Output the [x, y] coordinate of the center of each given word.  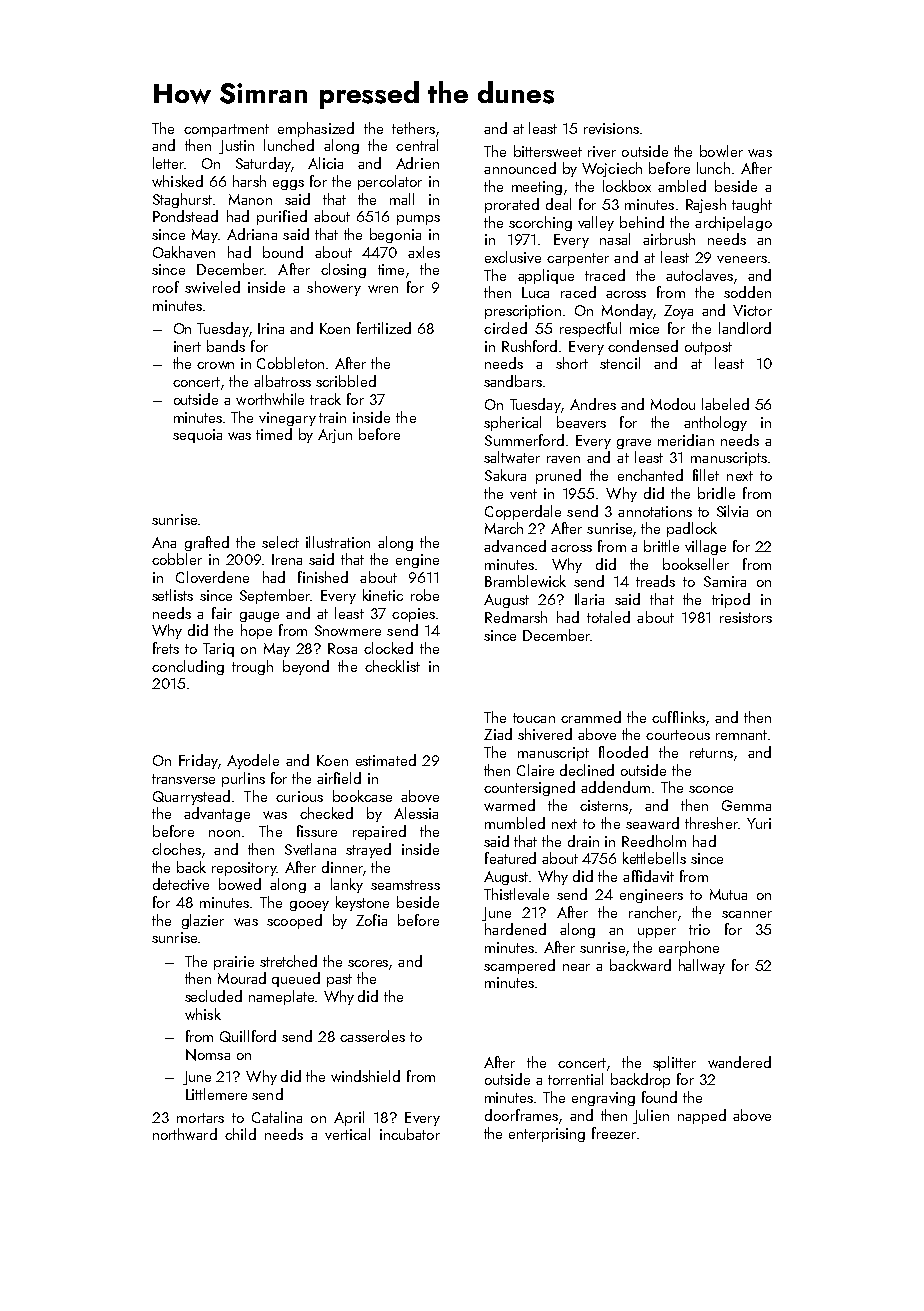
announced [520, 168]
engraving [603, 1099]
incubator [410, 1134]
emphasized [316, 129]
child [240, 1134]
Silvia [732, 511]
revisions [611, 128]
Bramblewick [525, 581]
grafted [207, 543]
